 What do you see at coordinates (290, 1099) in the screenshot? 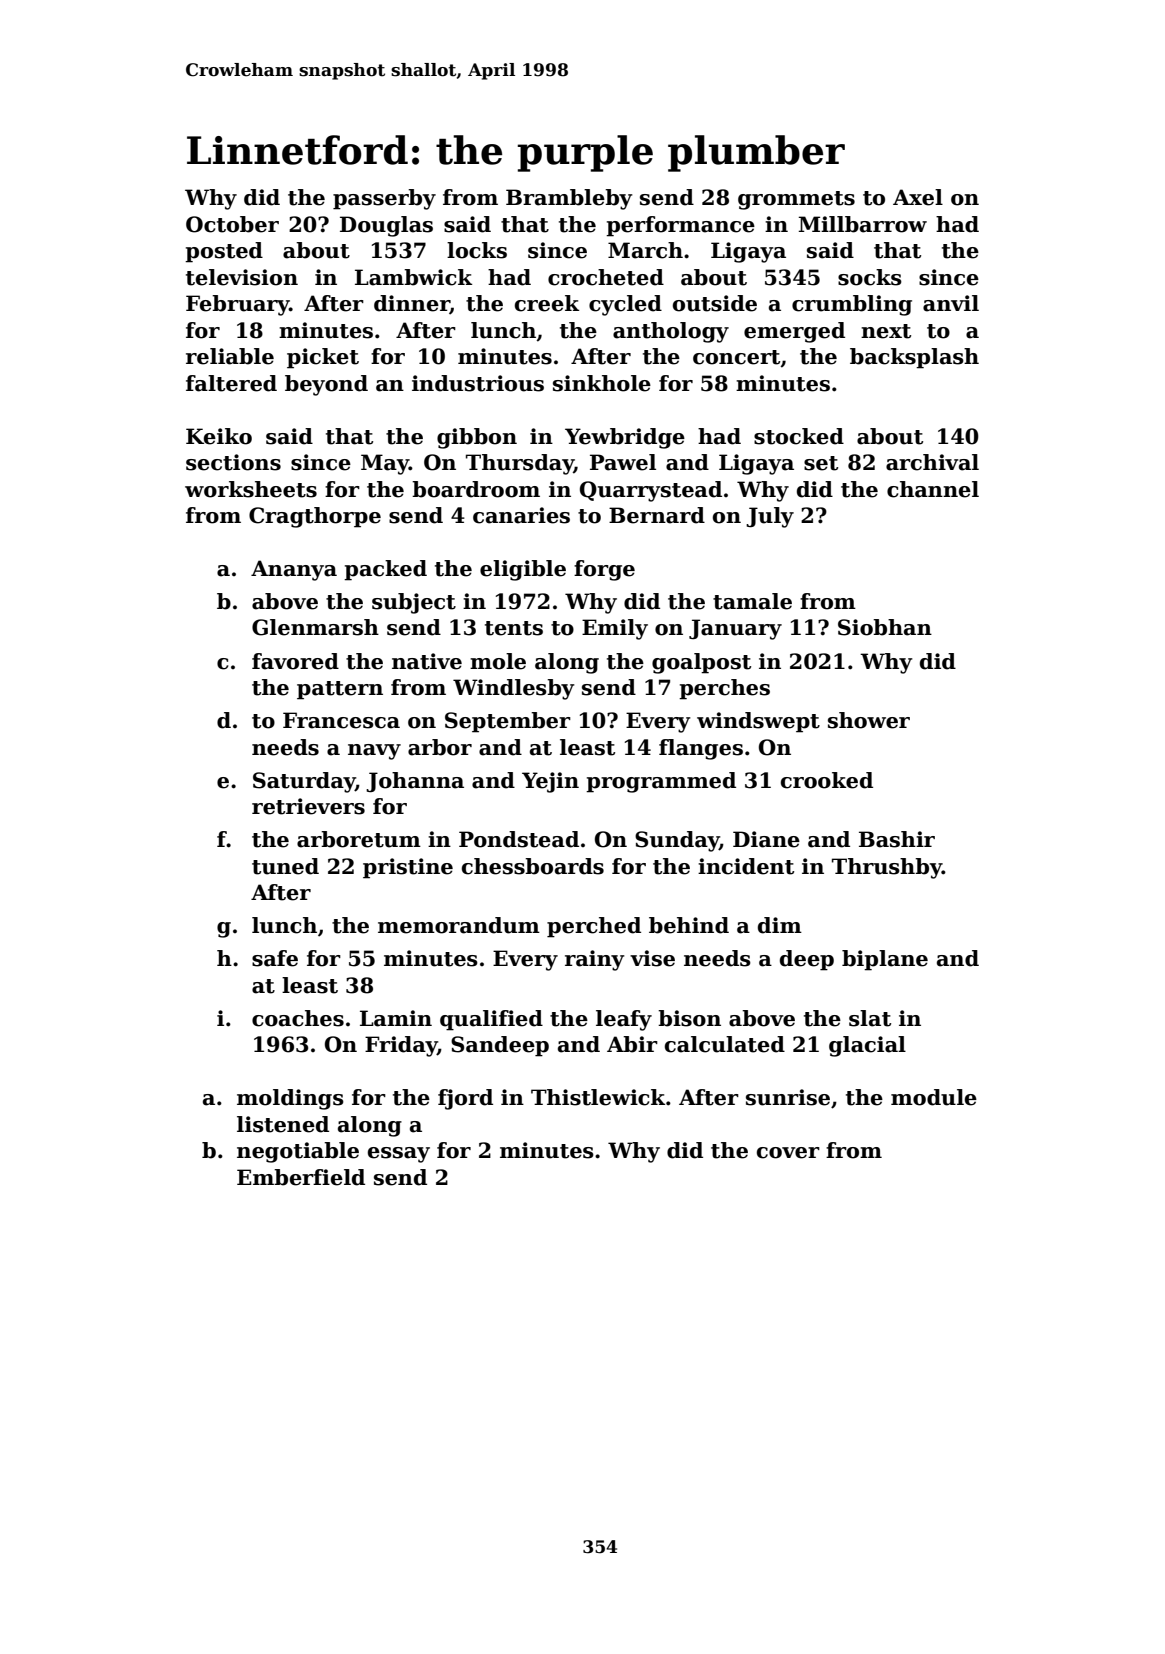
I see `moldings` at bounding box center [290, 1099].
